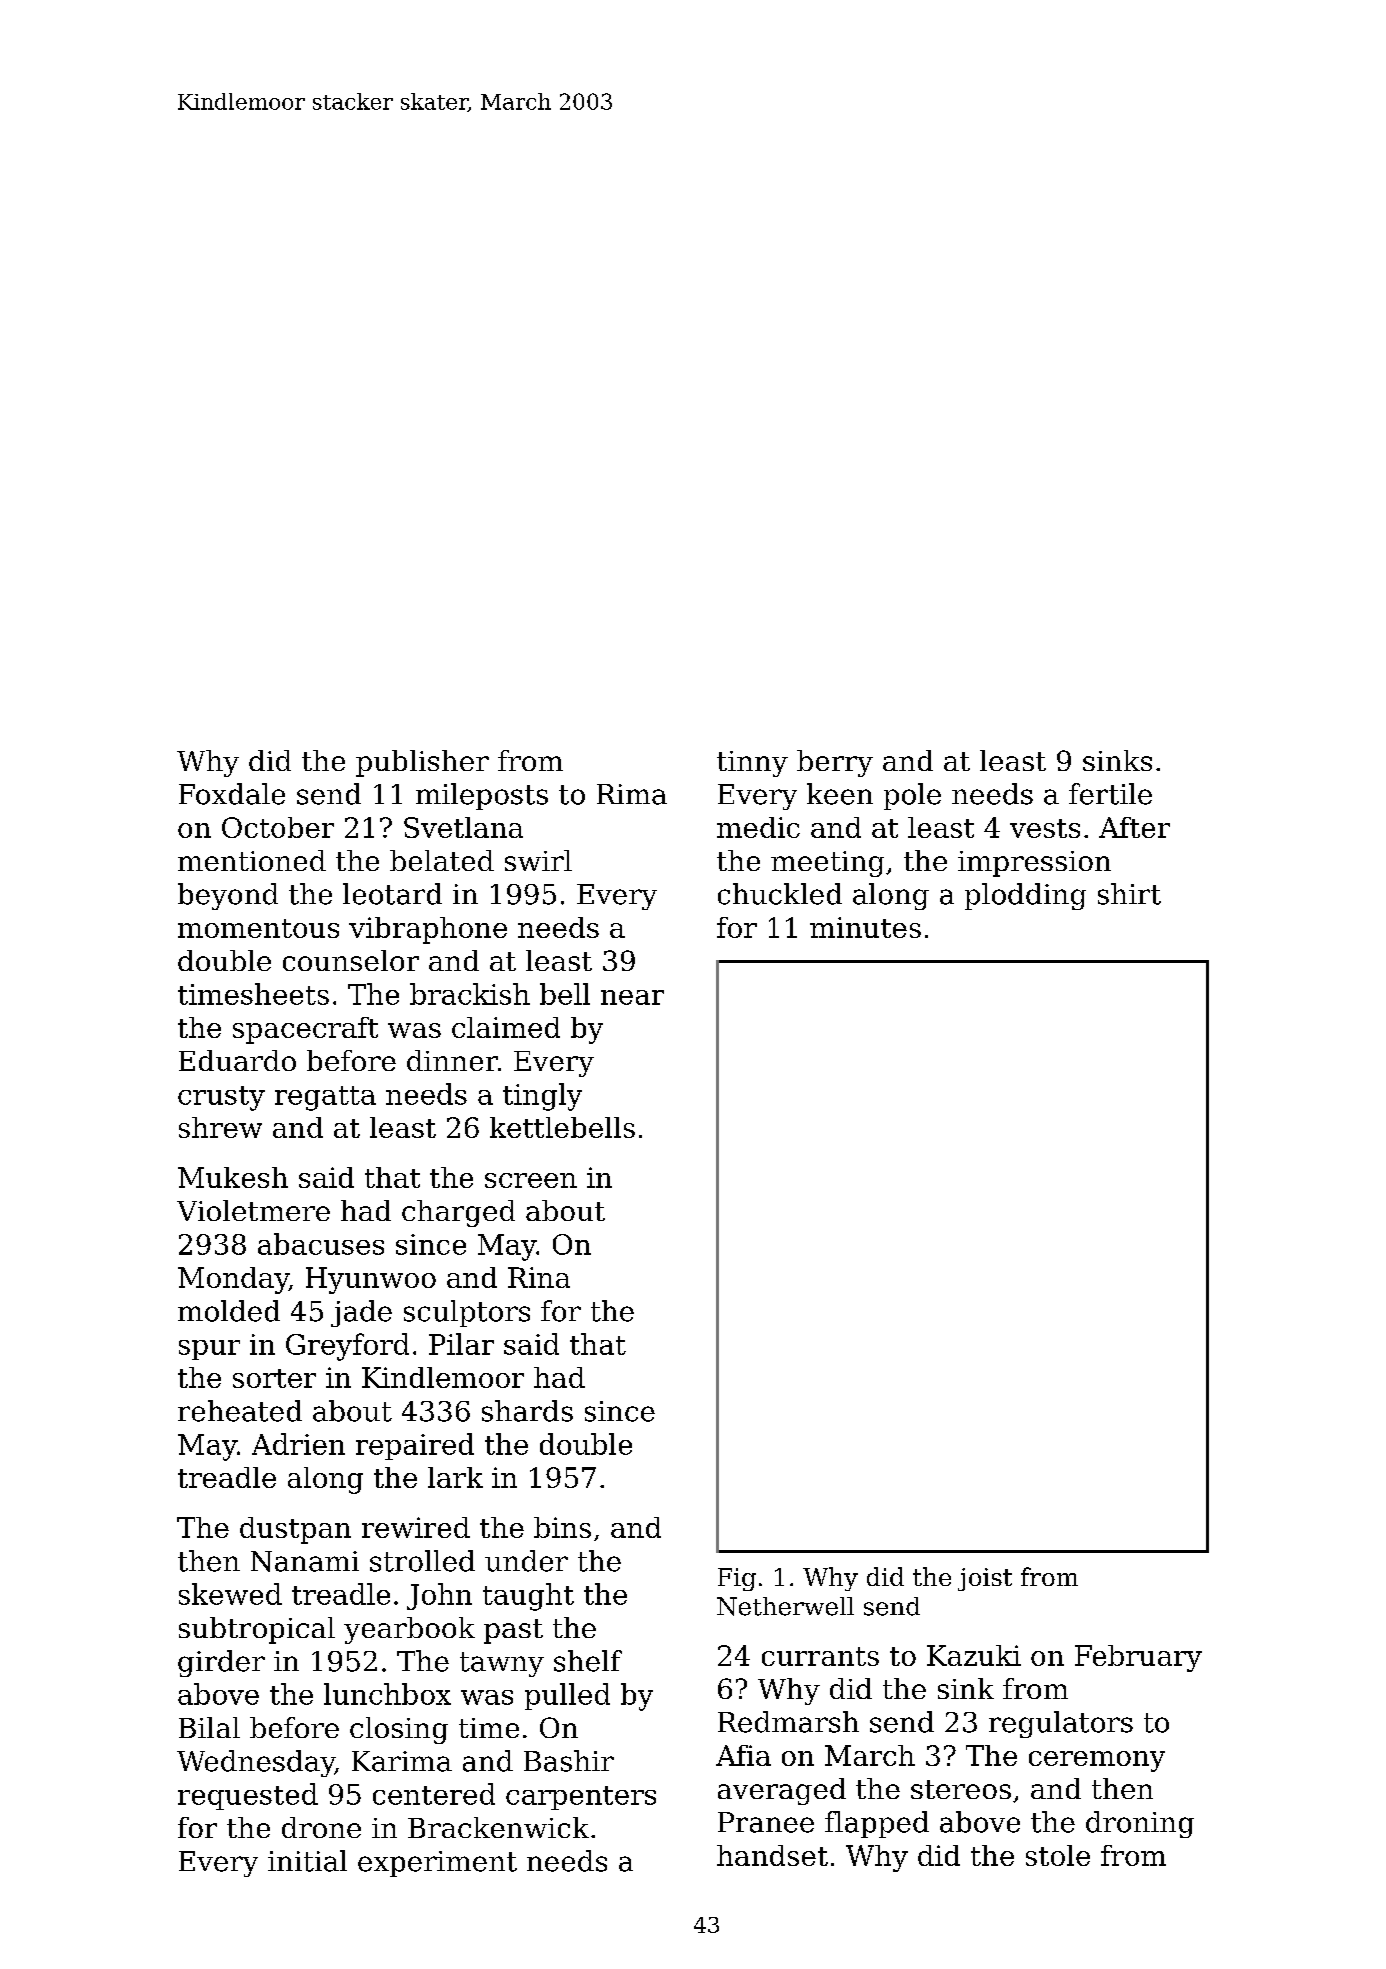 The width and height of the image is (1386, 1969). What do you see at coordinates (1110, 794) in the image?
I see `fertile` at bounding box center [1110, 794].
